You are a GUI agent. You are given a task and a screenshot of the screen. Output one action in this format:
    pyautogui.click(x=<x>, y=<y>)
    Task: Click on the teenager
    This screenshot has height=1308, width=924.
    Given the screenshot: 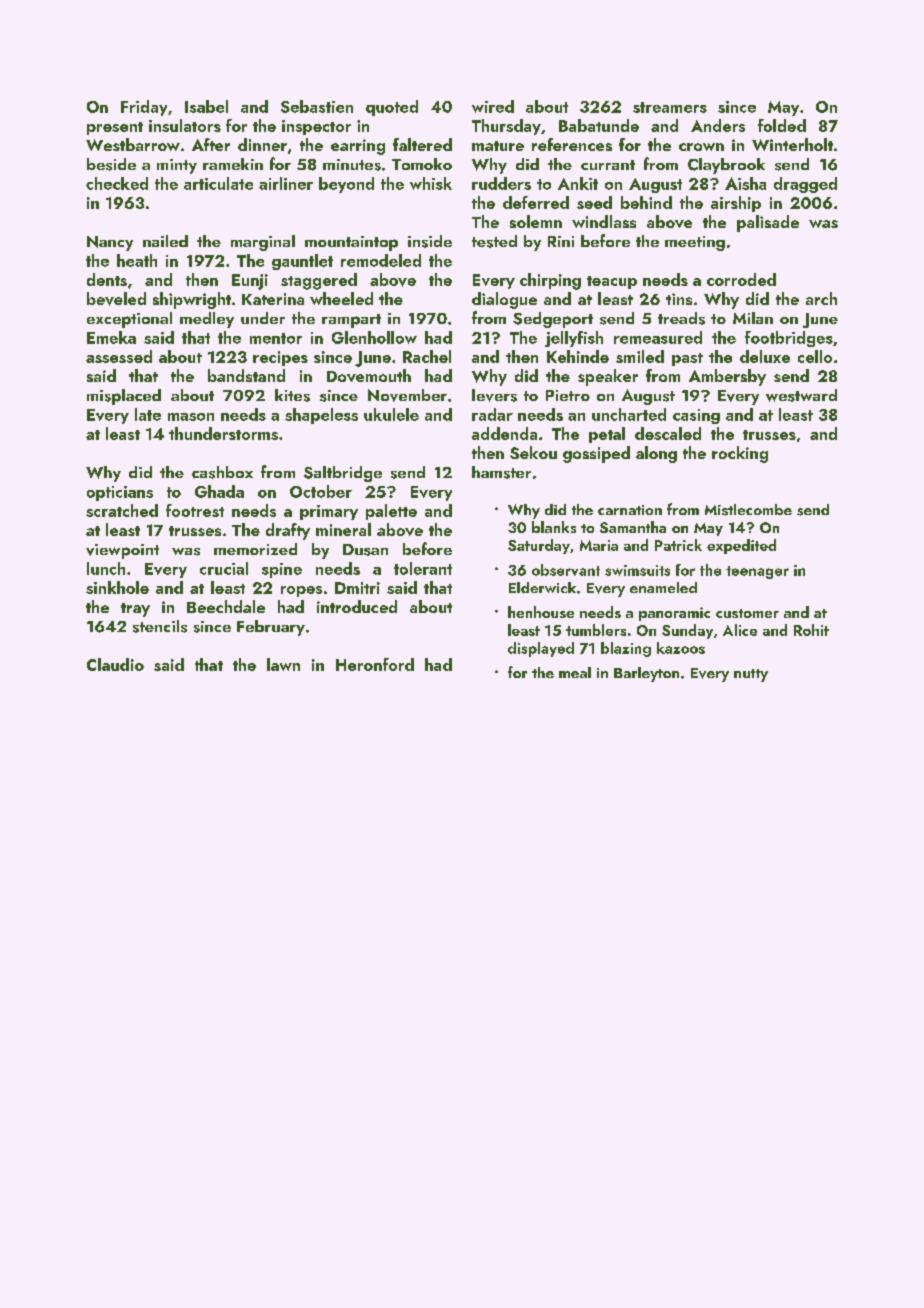 What is the action you would take?
    pyautogui.click(x=757, y=572)
